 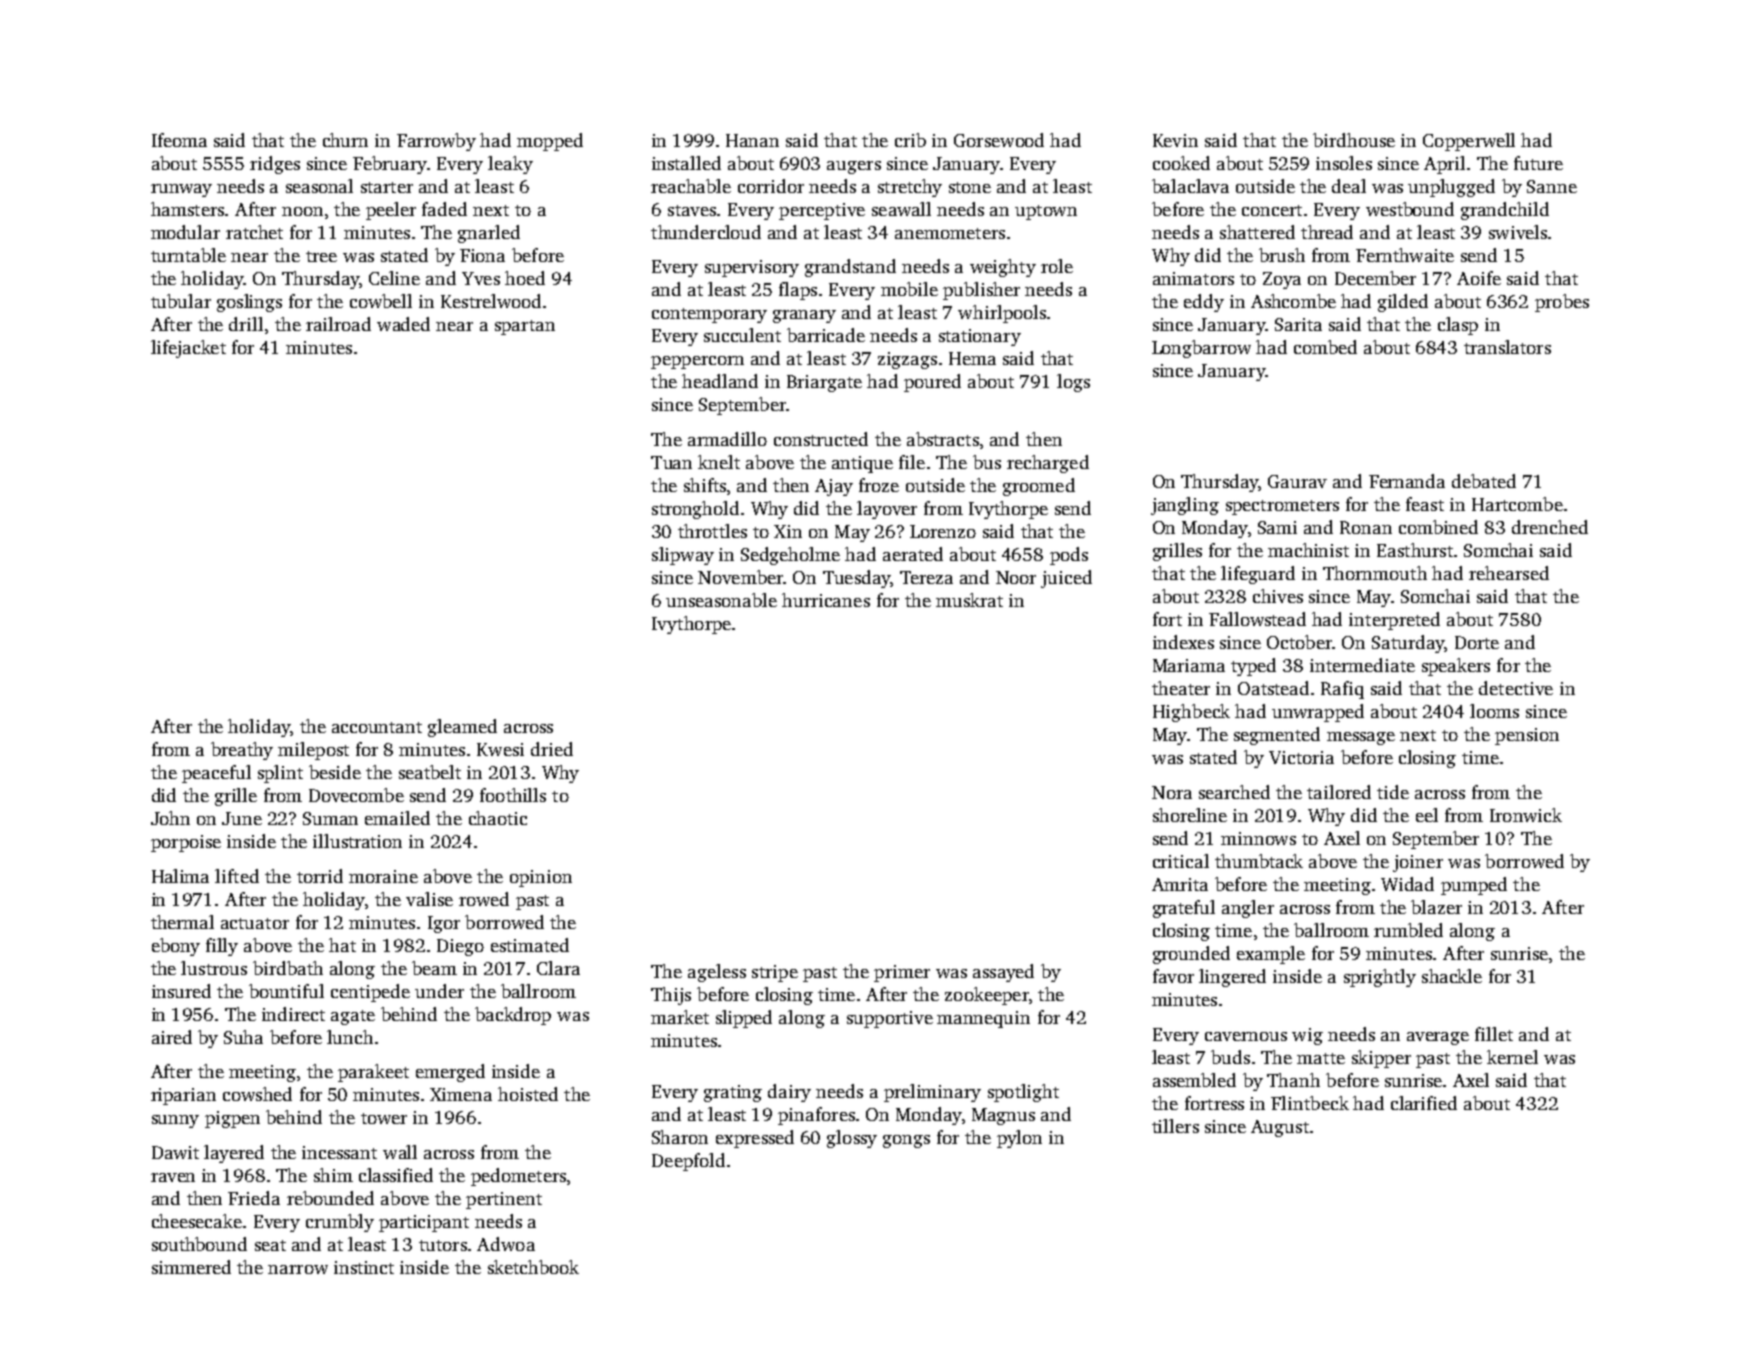 What do you see at coordinates (1474, 886) in the screenshot?
I see `pumped` at bounding box center [1474, 886].
